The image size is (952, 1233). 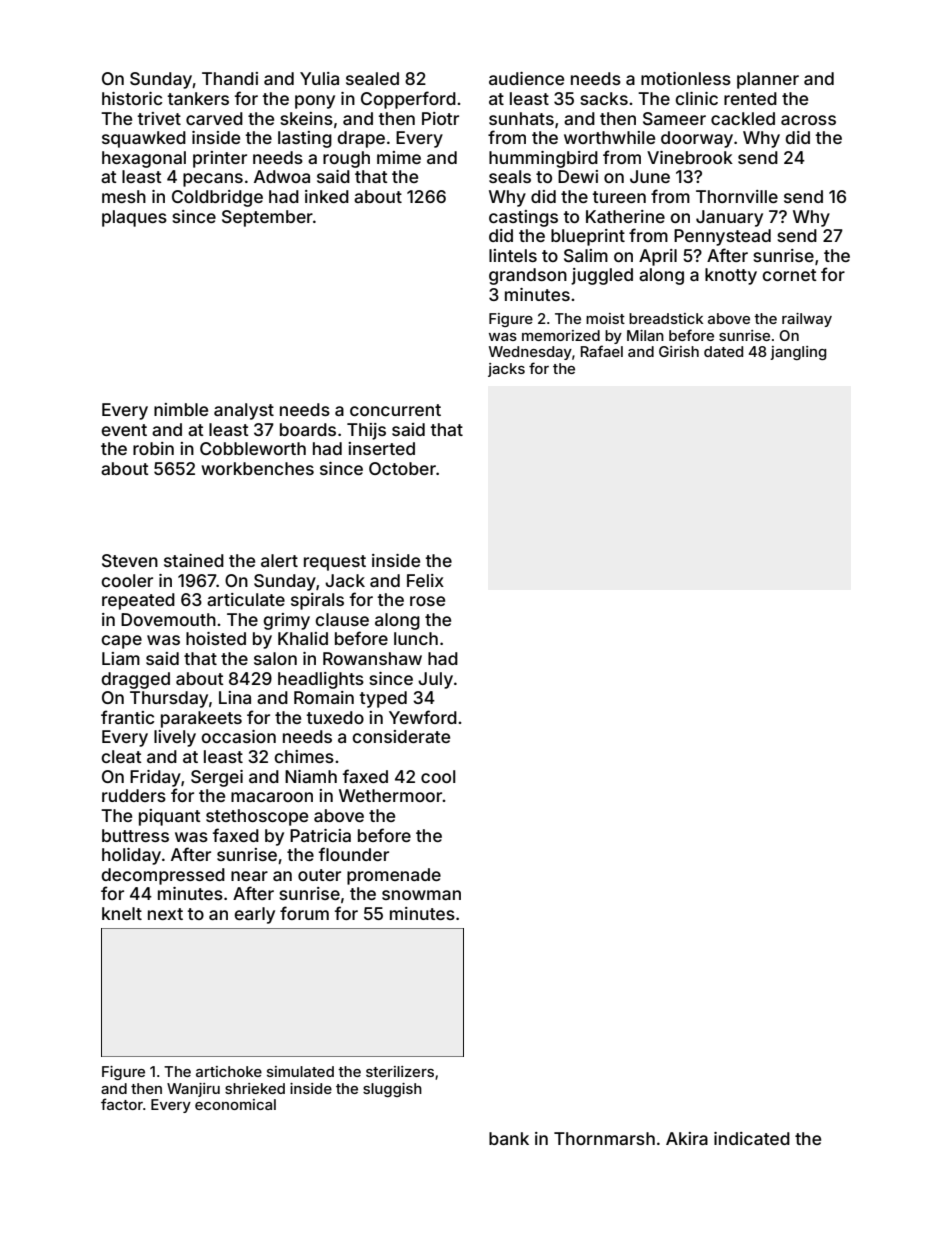 I want to click on concurrent, so click(x=395, y=410).
